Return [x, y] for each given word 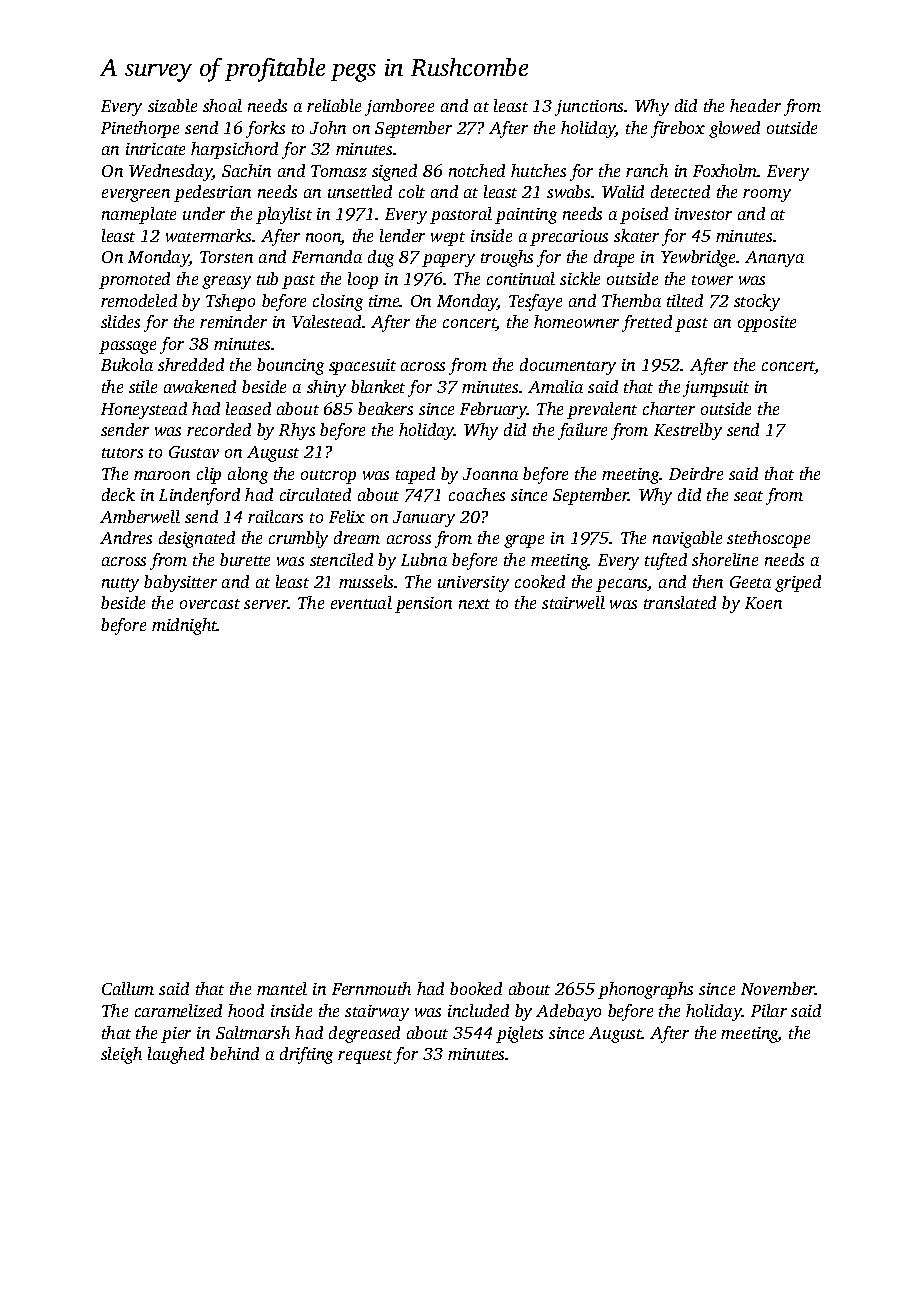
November [778, 988]
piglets [519, 1034]
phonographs [645, 990]
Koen [763, 603]
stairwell [573, 602]
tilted [685, 300]
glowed [734, 129]
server [266, 604]
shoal [222, 105]
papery [448, 260]
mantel [282, 988]
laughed [176, 1055]
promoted [134, 280]
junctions [589, 108]
